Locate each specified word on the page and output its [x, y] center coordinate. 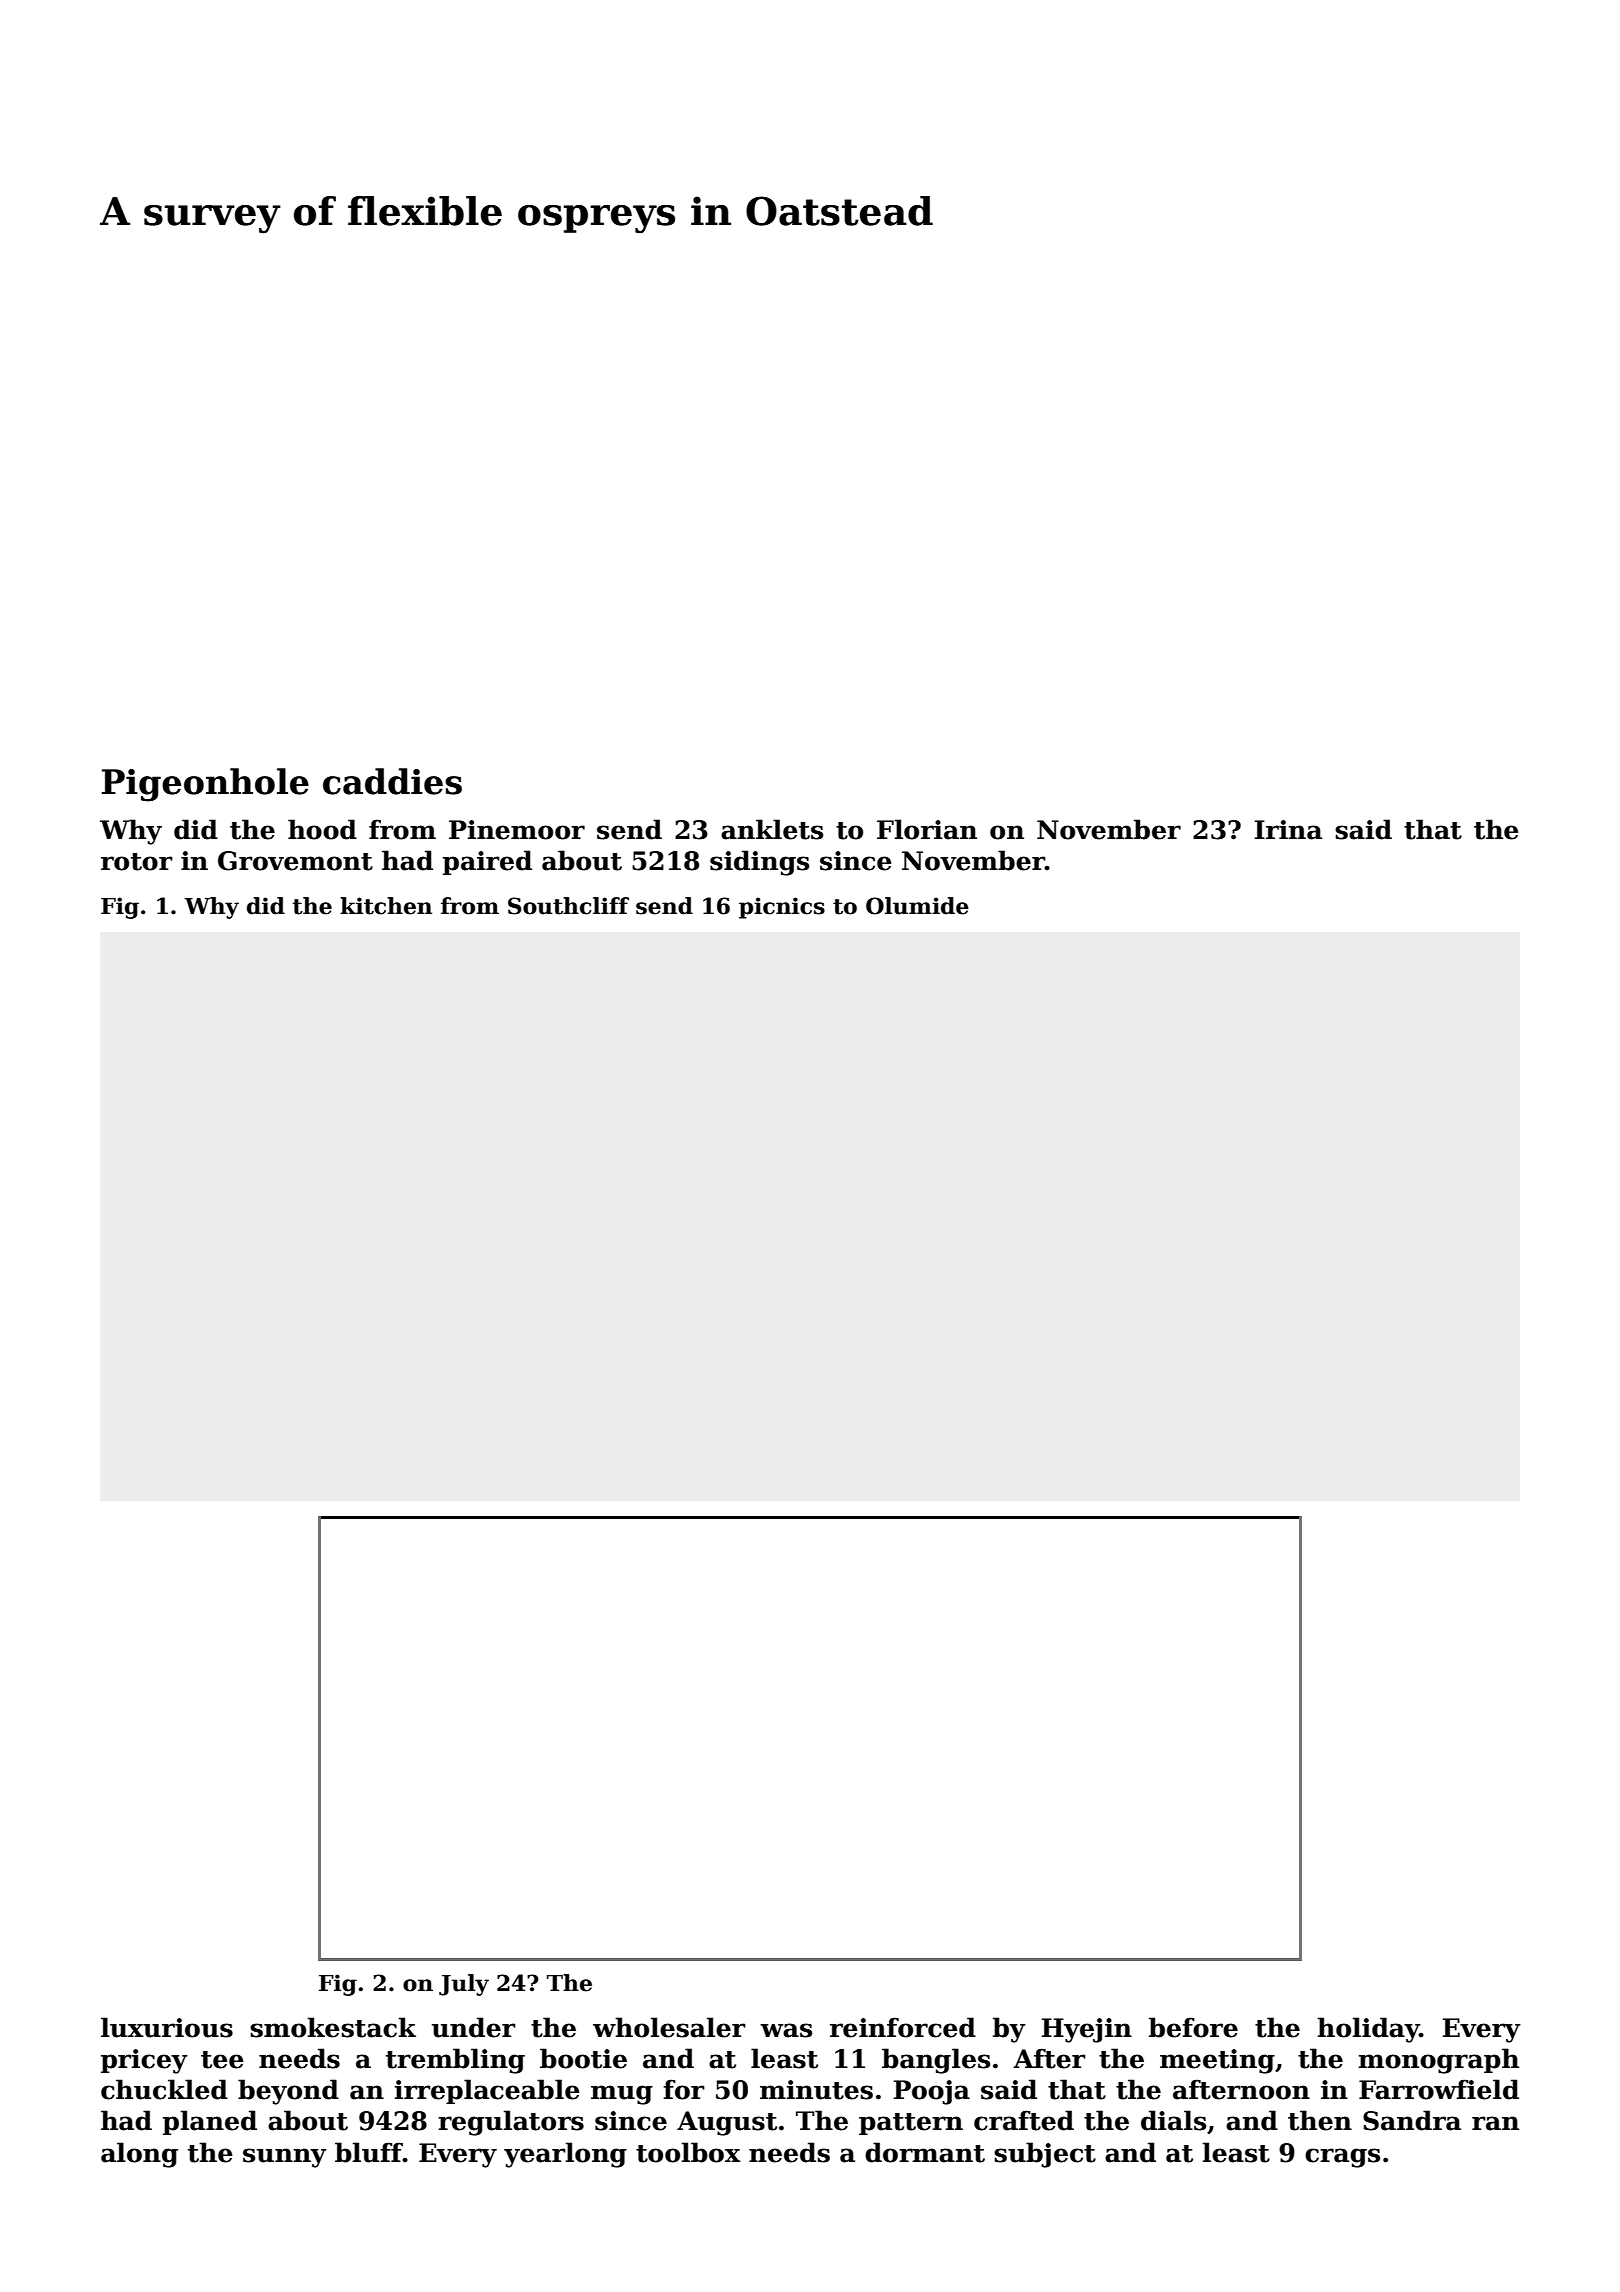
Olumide [917, 906]
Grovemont [295, 861]
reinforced [903, 2027]
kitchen [386, 906]
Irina [1288, 830]
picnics [782, 908]
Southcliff [568, 906]
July [464, 1985]
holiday [1368, 2030]
